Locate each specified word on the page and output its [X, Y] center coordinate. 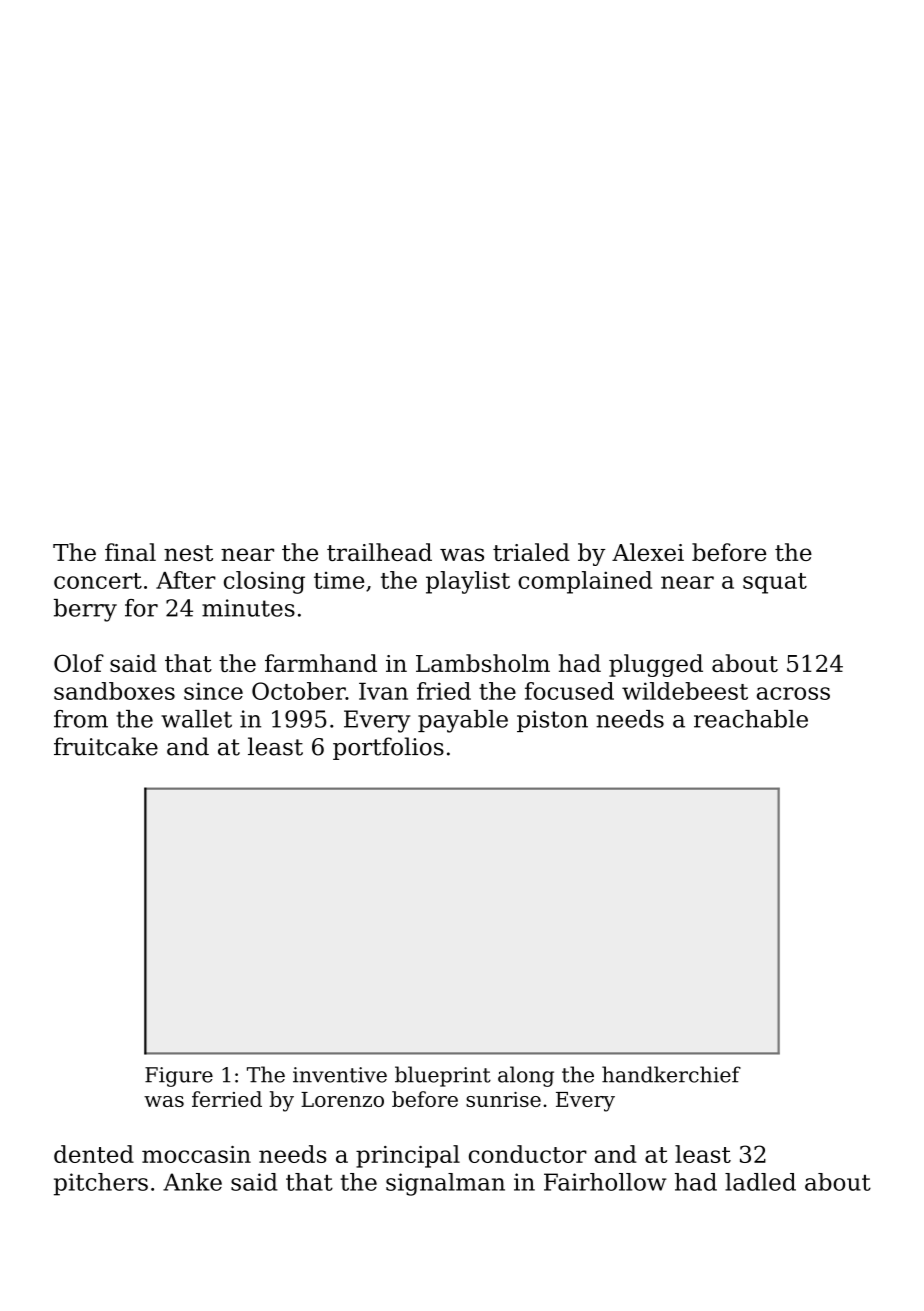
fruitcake [106, 746]
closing [264, 582]
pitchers [101, 1184]
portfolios [388, 748]
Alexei [648, 552]
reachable [751, 719]
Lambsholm [483, 663]
